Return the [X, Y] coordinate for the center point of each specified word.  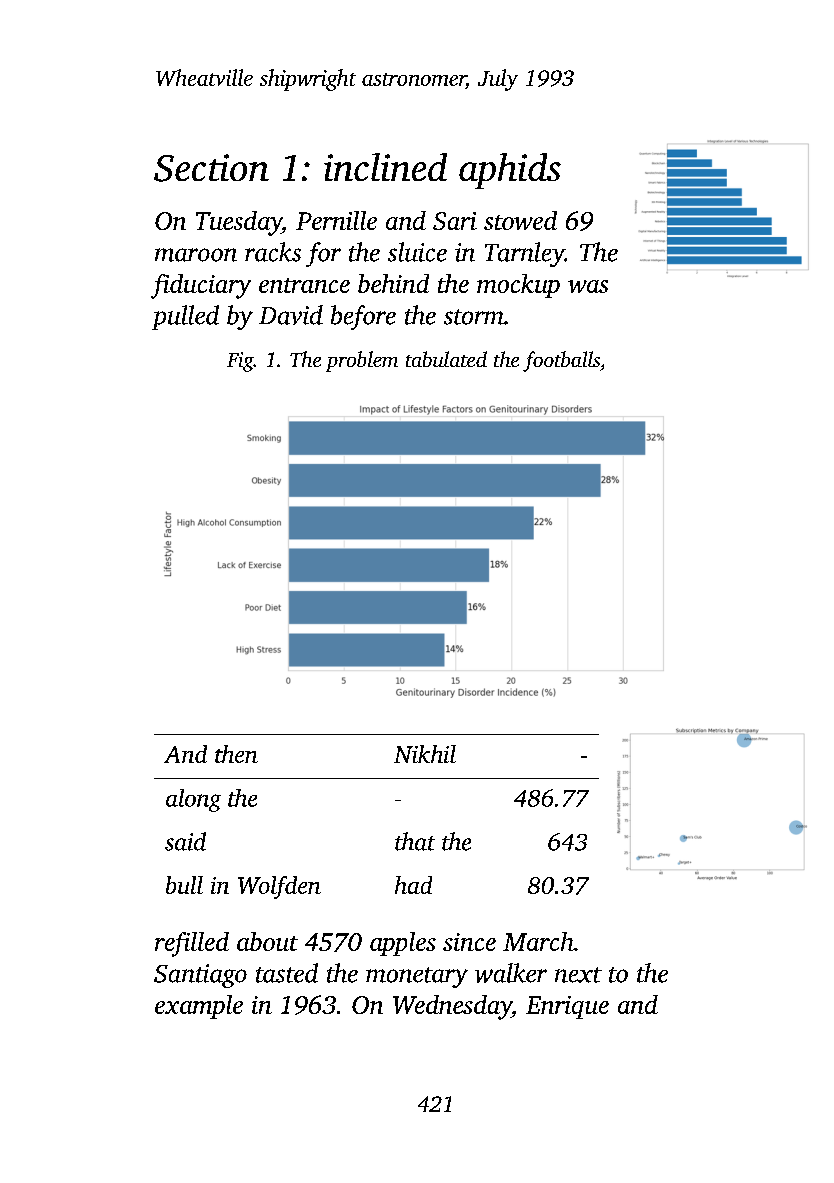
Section [211, 168]
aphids [510, 171]
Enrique [567, 1007]
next [578, 975]
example [199, 1007]
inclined [385, 167]
